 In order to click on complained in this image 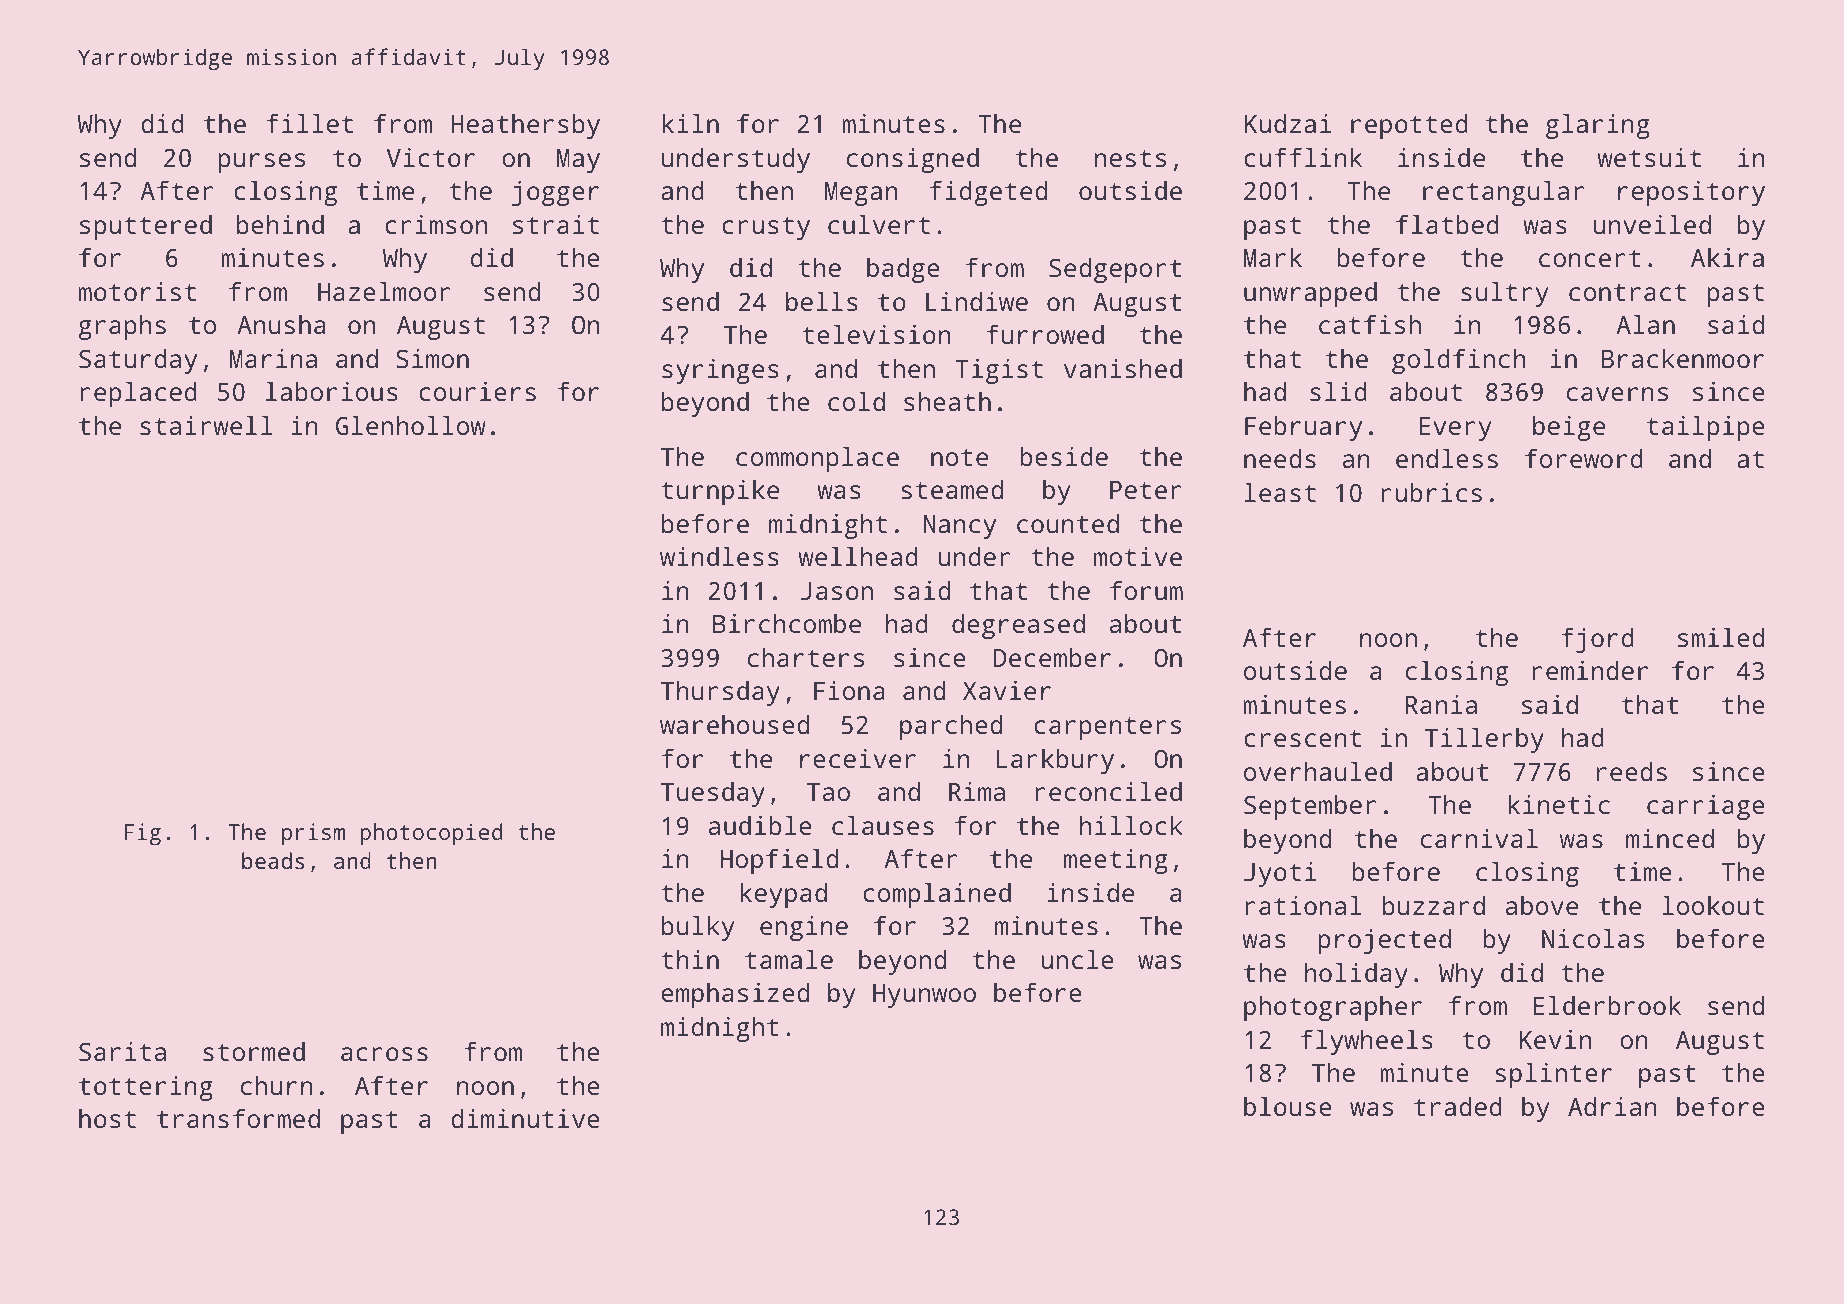, I will do `click(937, 895)`.
